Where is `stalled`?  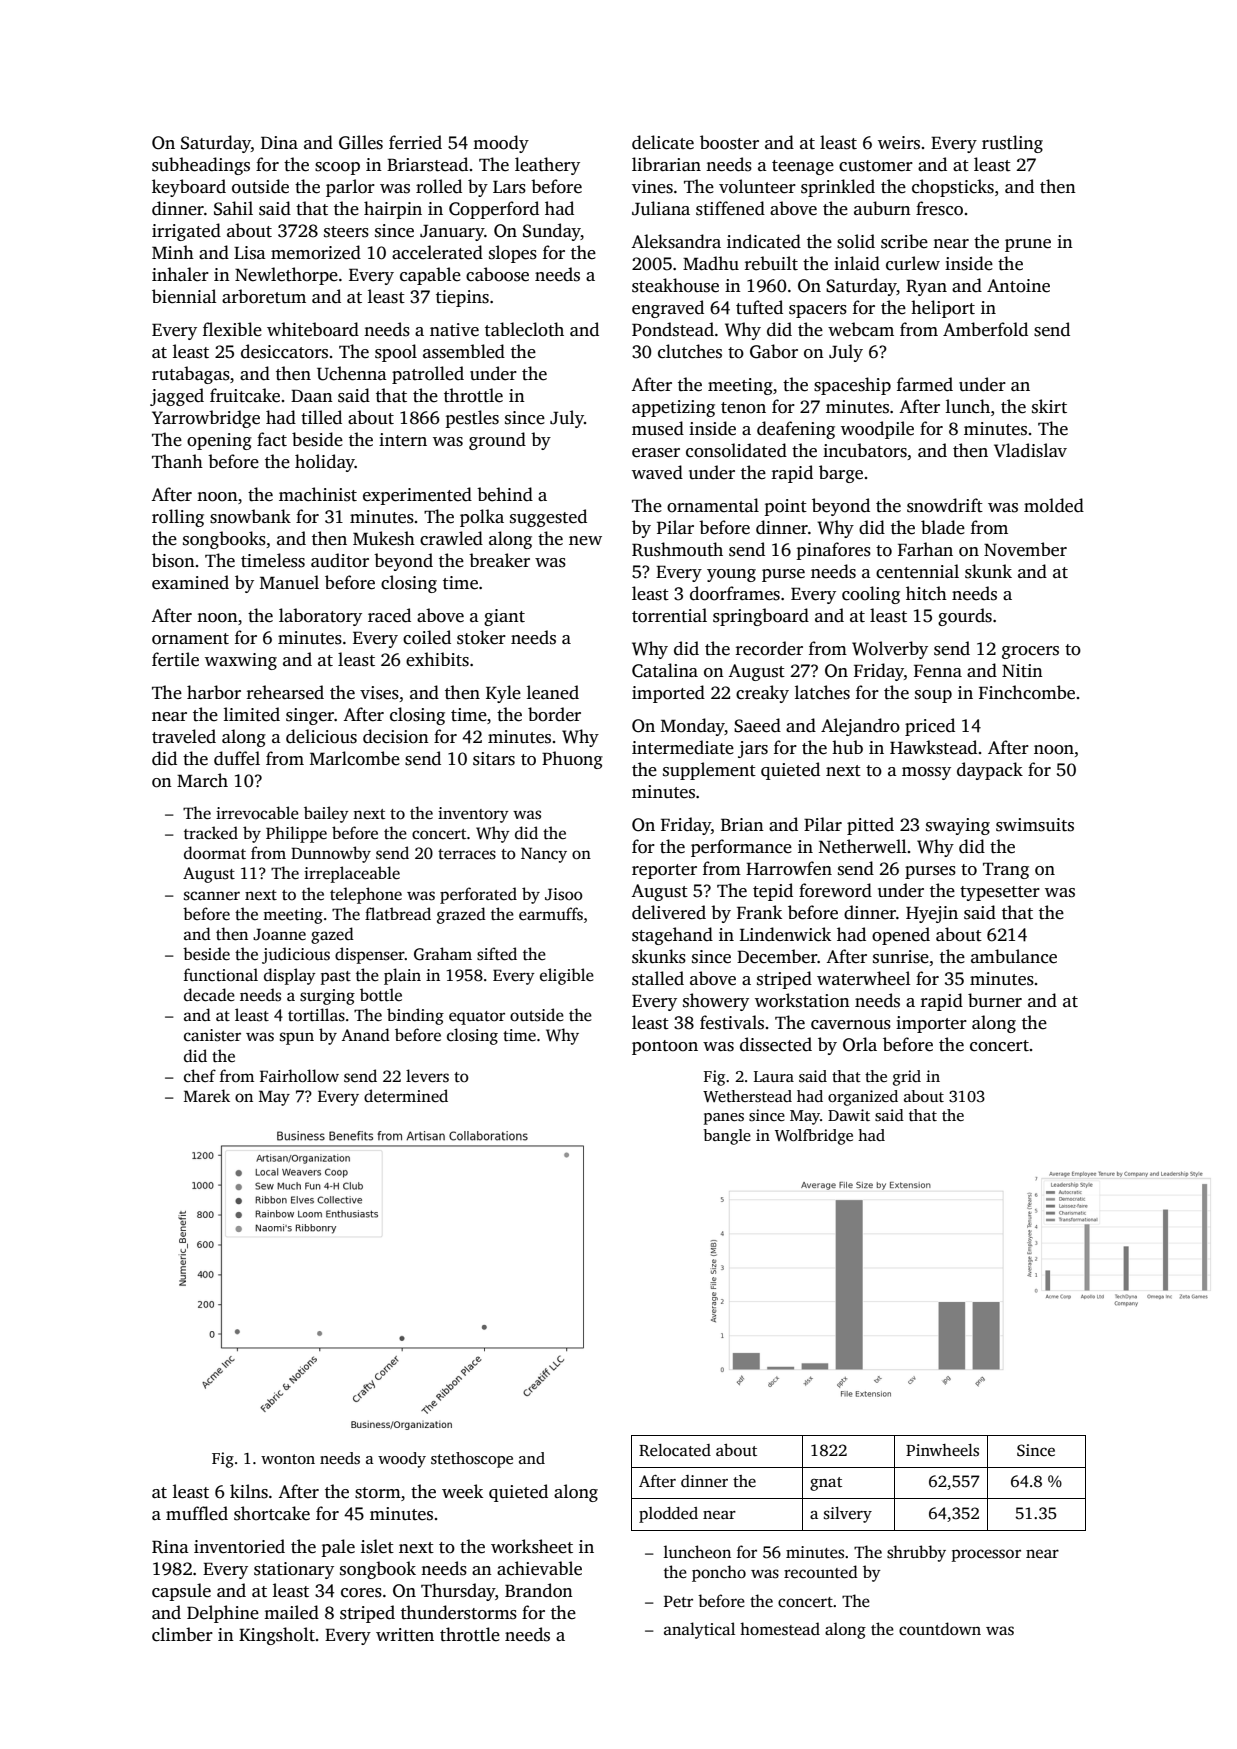
stalled is located at coordinates (658, 978).
